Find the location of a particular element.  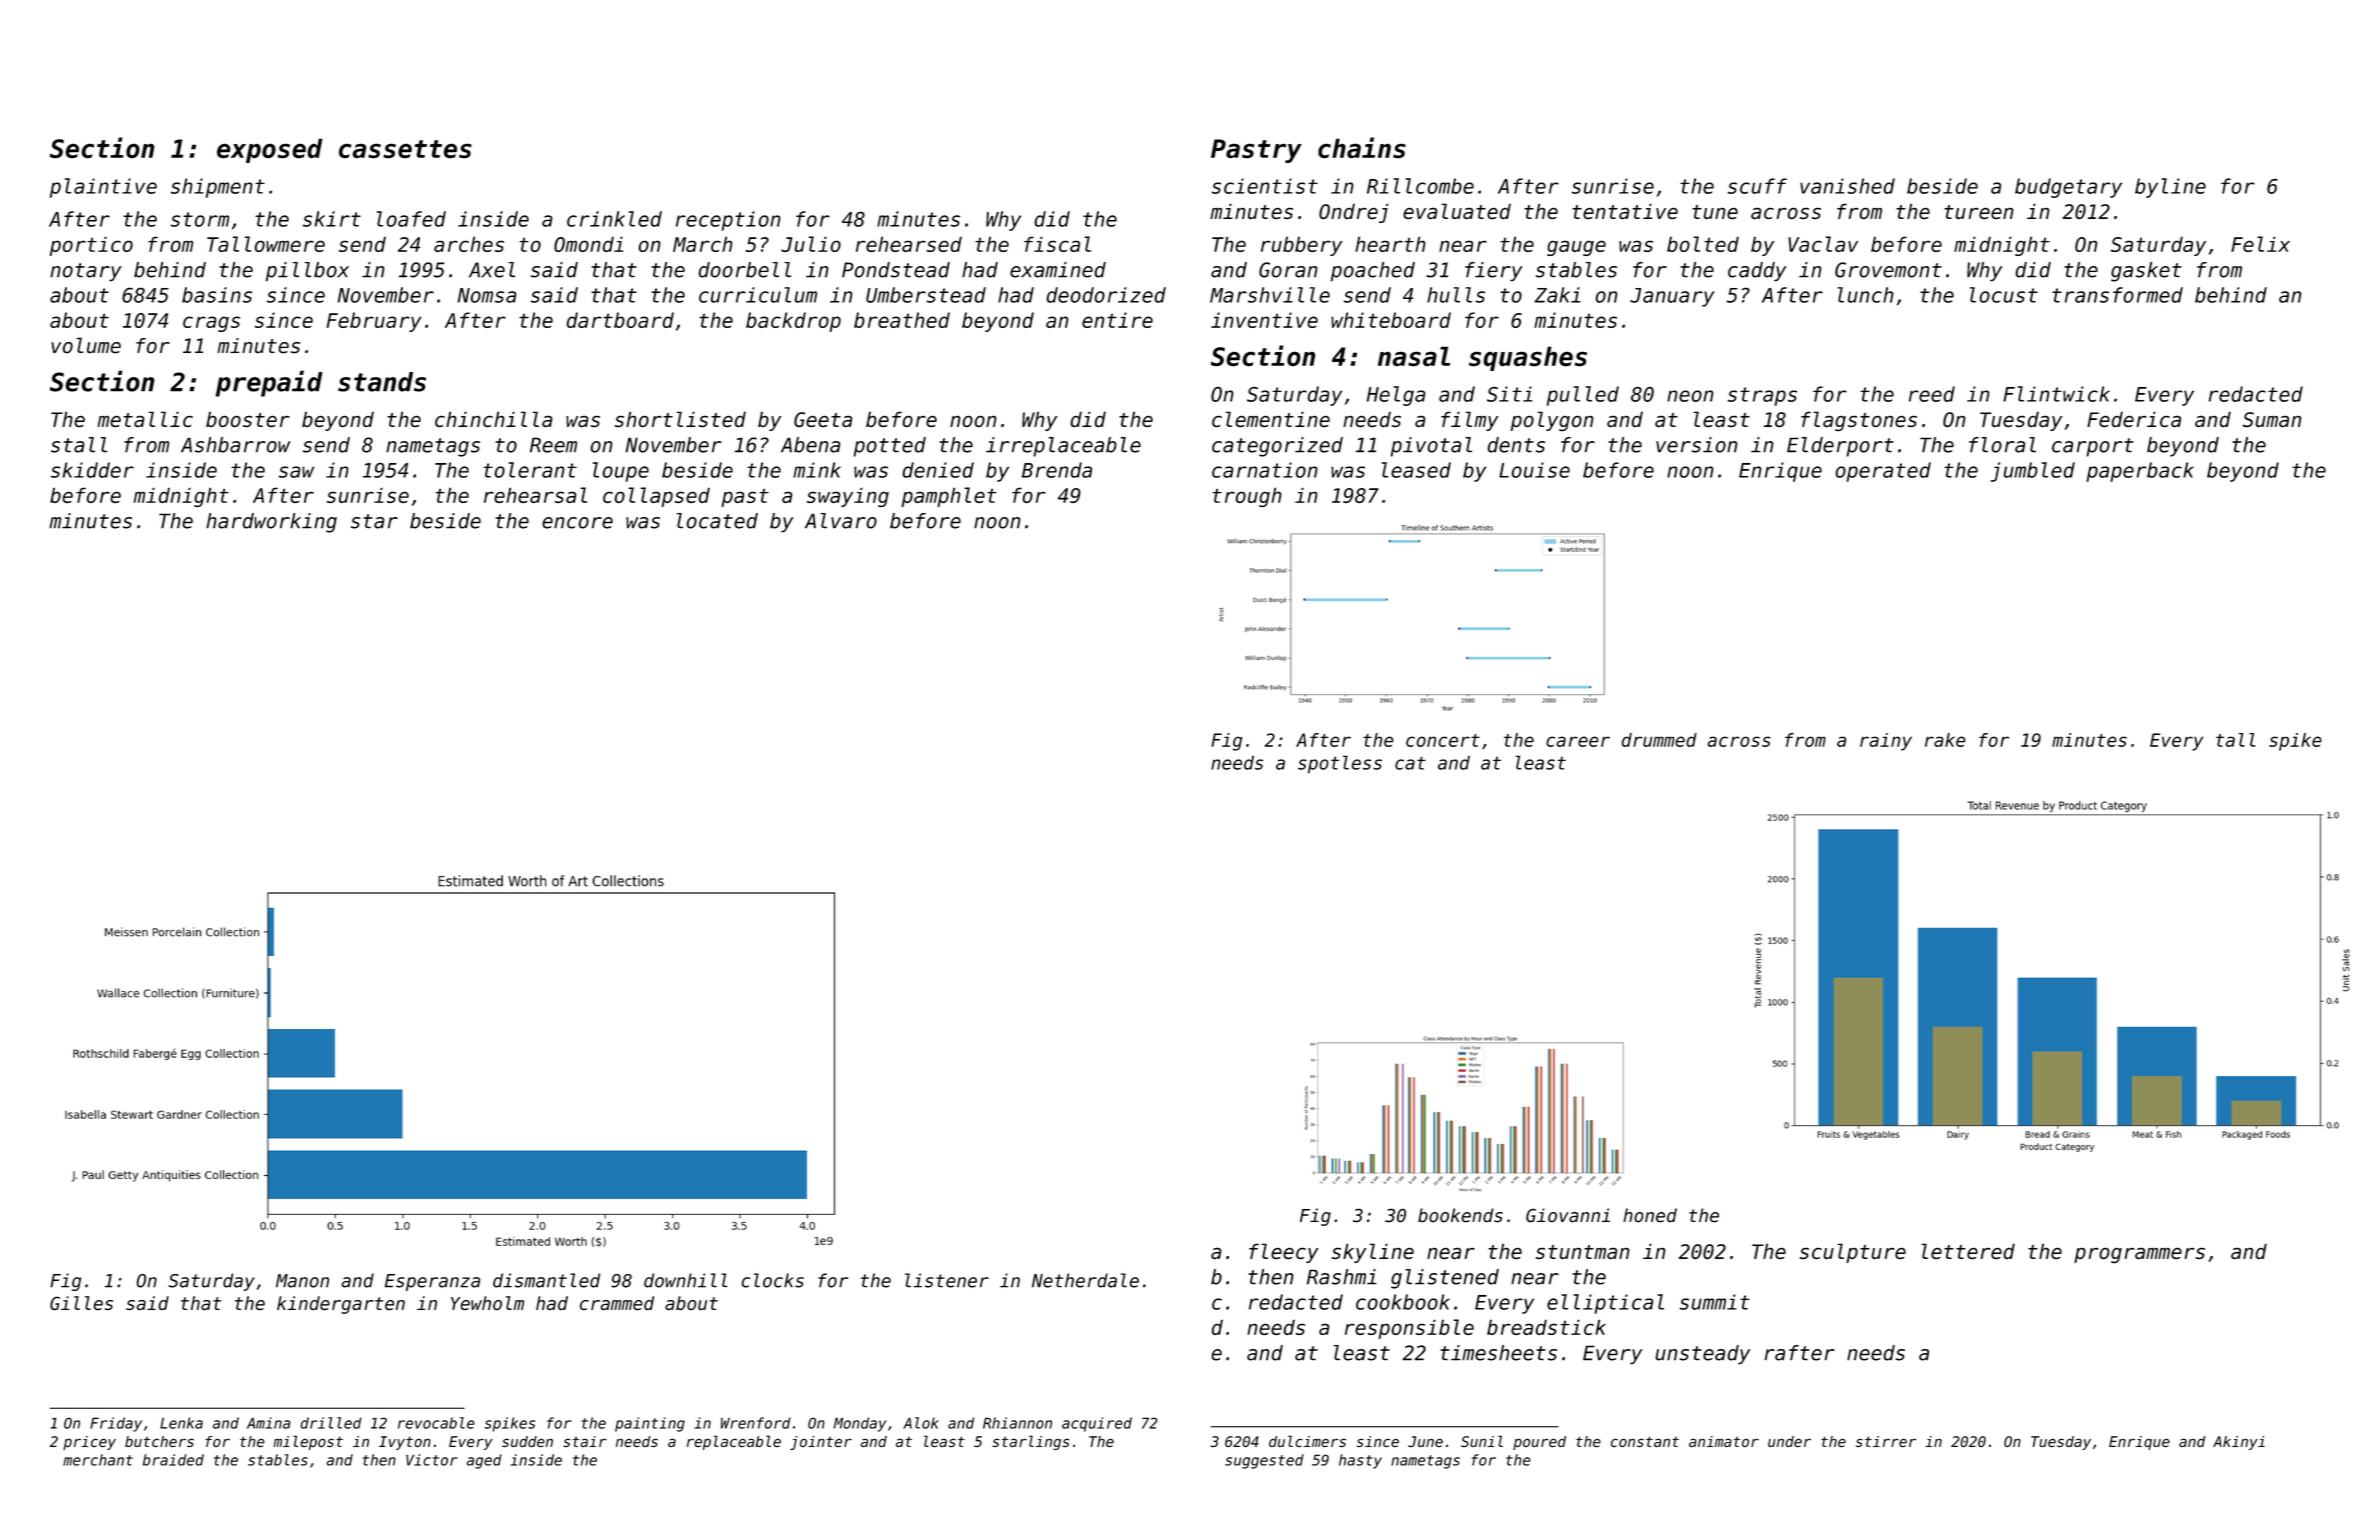

clocks is located at coordinates (772, 1280).
